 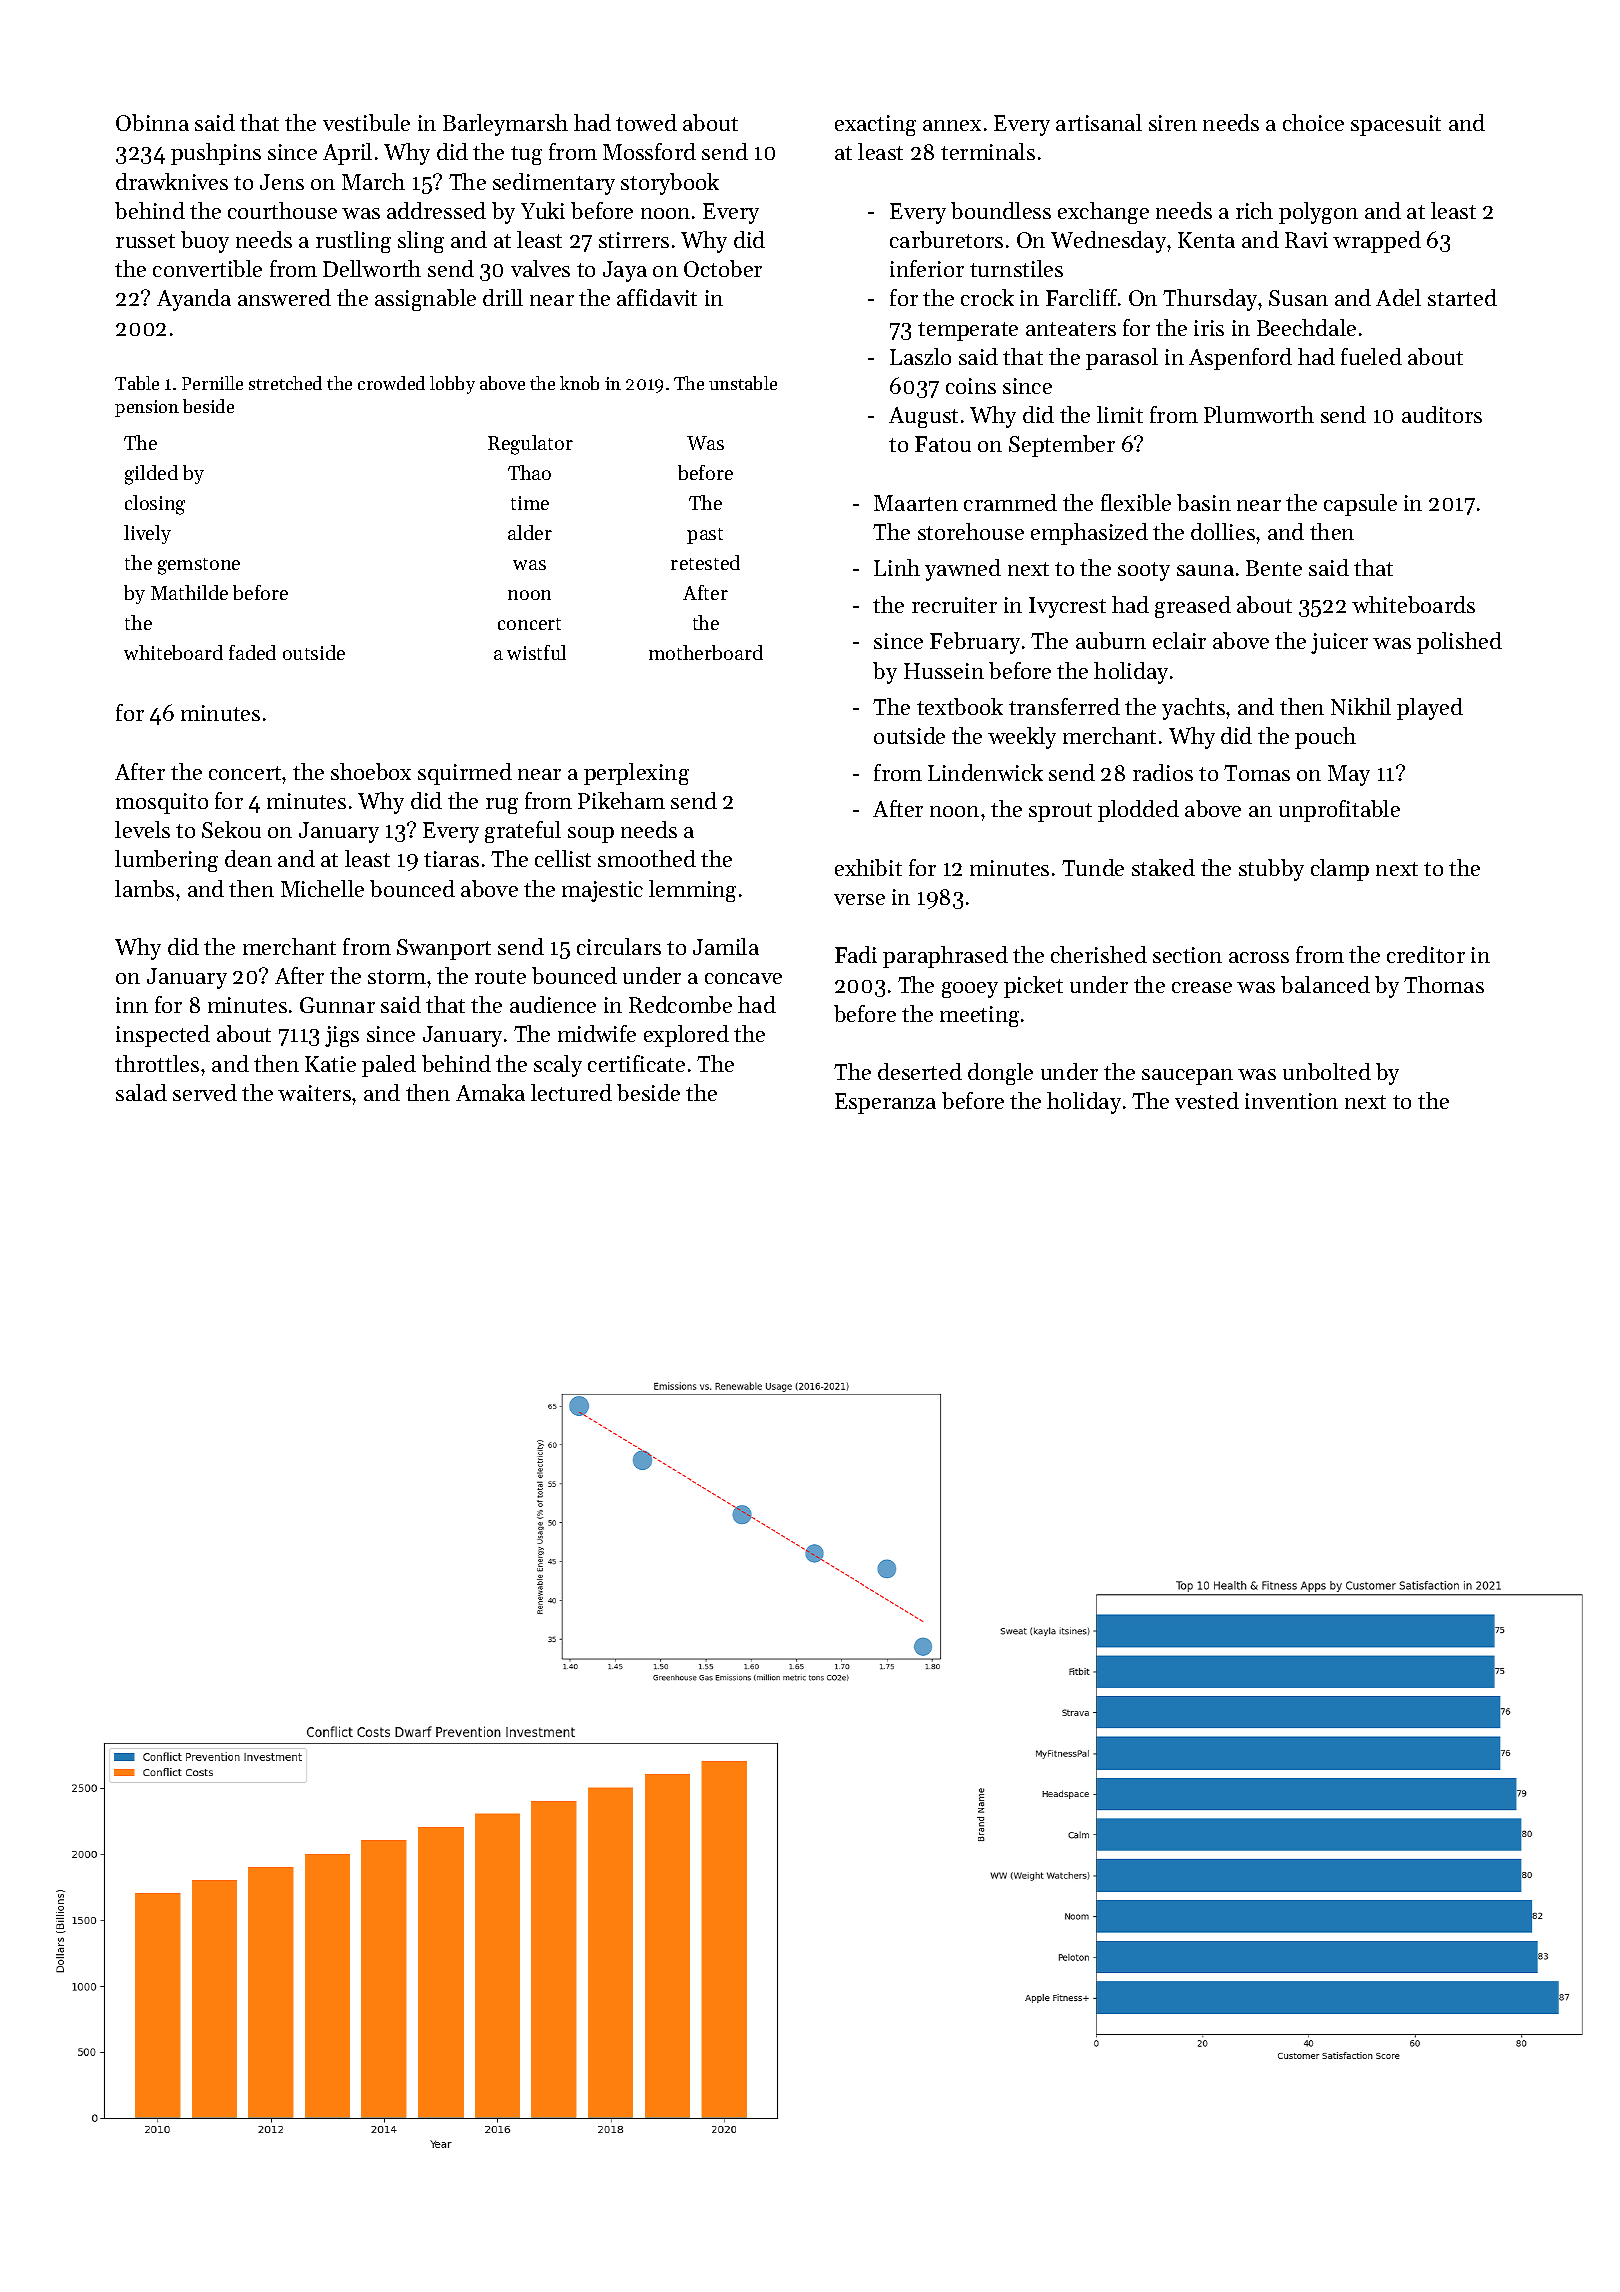 What do you see at coordinates (530, 532) in the document?
I see `alder` at bounding box center [530, 532].
